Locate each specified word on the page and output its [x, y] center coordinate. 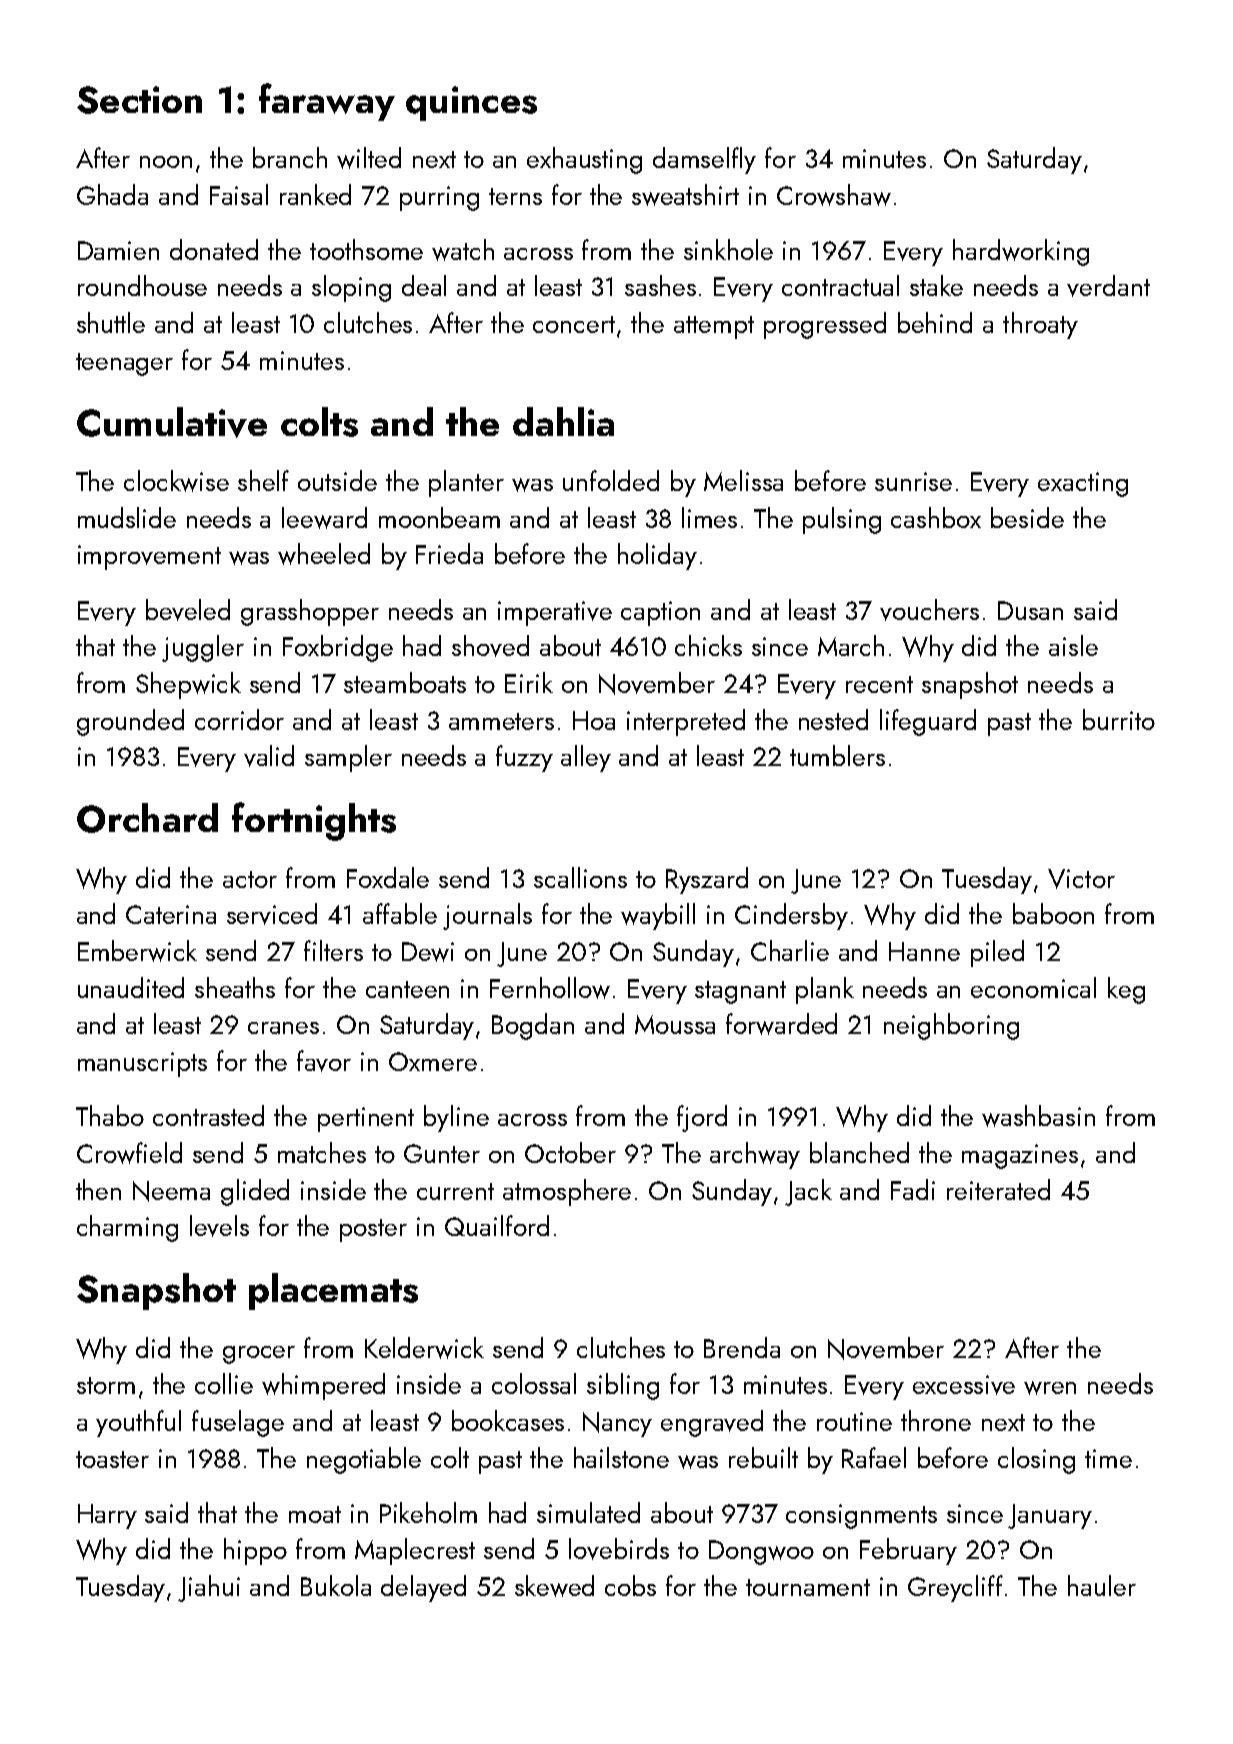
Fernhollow [550, 988]
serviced [272, 914]
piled [997, 953]
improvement [149, 557]
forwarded [781, 1024]
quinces [471, 103]
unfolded [611, 480]
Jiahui [209, 1588]
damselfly [704, 160]
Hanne [924, 951]
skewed [554, 1586]
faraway [327, 102]
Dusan [1030, 610]
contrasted [208, 1115]
